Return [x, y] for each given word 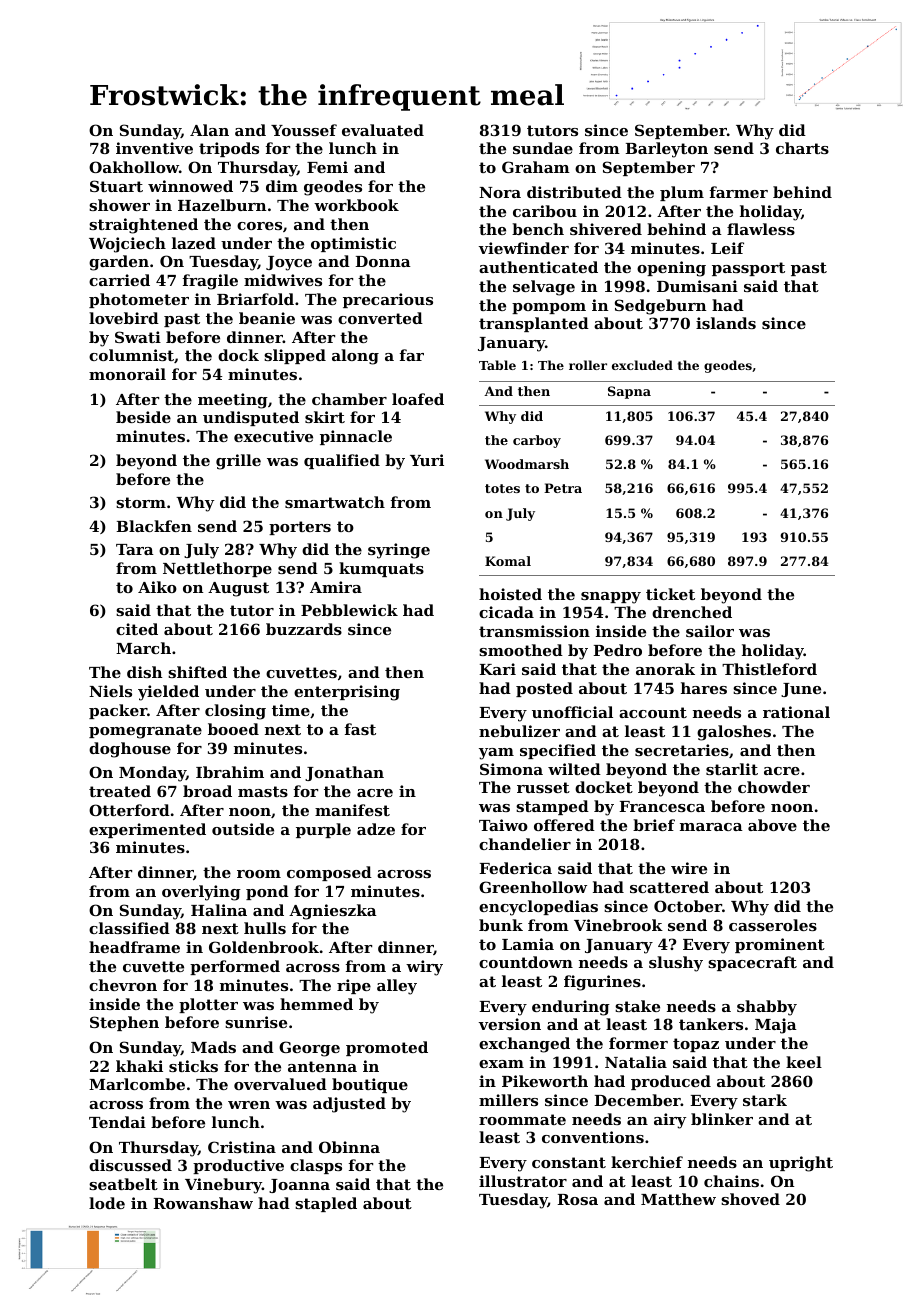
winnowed [190, 186]
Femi [327, 167]
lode [107, 1203]
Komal [508, 561]
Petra [563, 488]
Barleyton [666, 150]
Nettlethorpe [217, 569]
